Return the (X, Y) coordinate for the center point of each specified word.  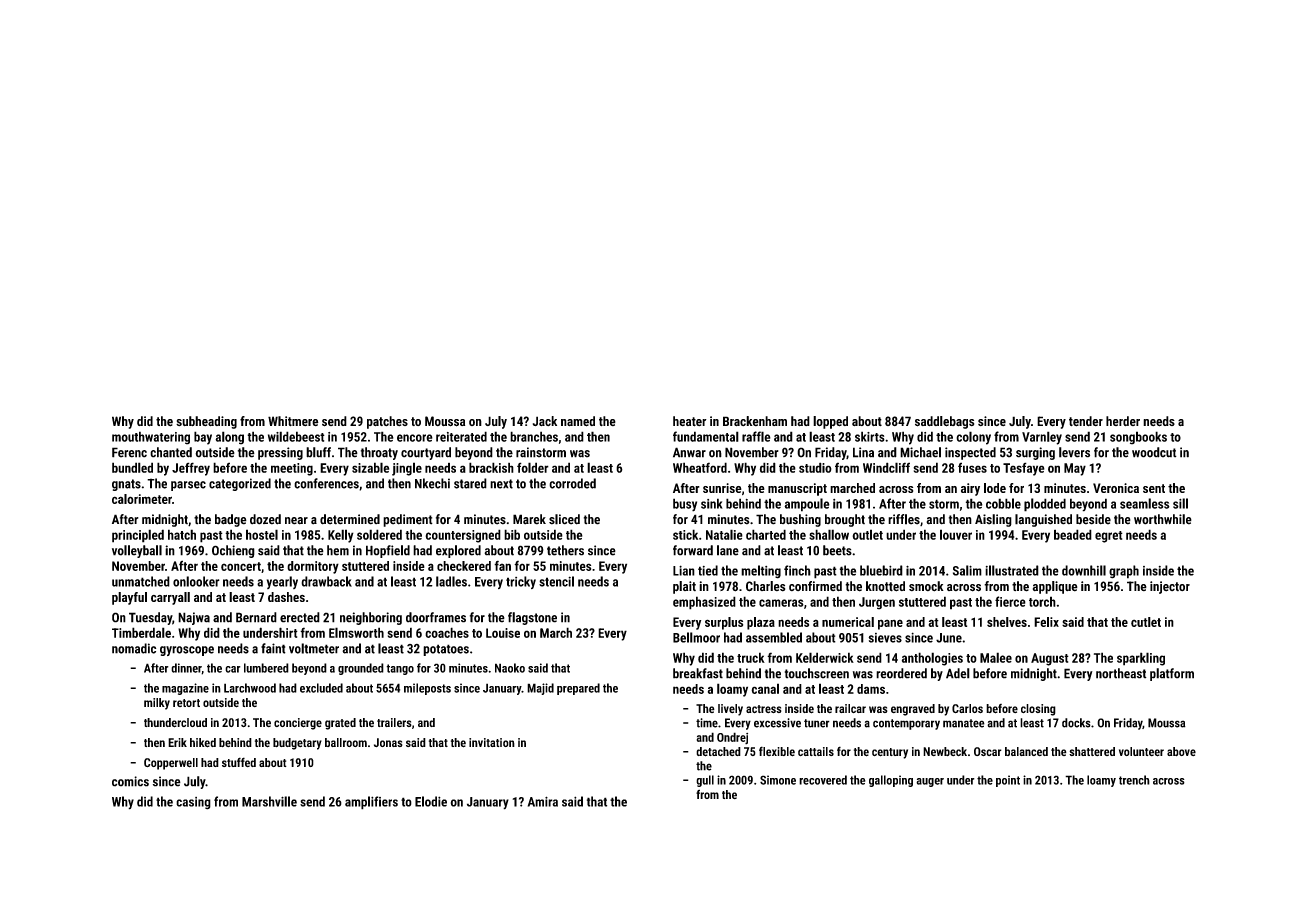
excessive (777, 723)
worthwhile (1163, 519)
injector (1170, 587)
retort (186, 703)
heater (690, 421)
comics (130, 781)
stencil (556, 581)
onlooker (196, 581)
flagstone (532, 618)
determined (350, 519)
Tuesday (150, 618)
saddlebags (944, 422)
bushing (800, 520)
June (949, 638)
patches (387, 422)
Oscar (988, 751)
